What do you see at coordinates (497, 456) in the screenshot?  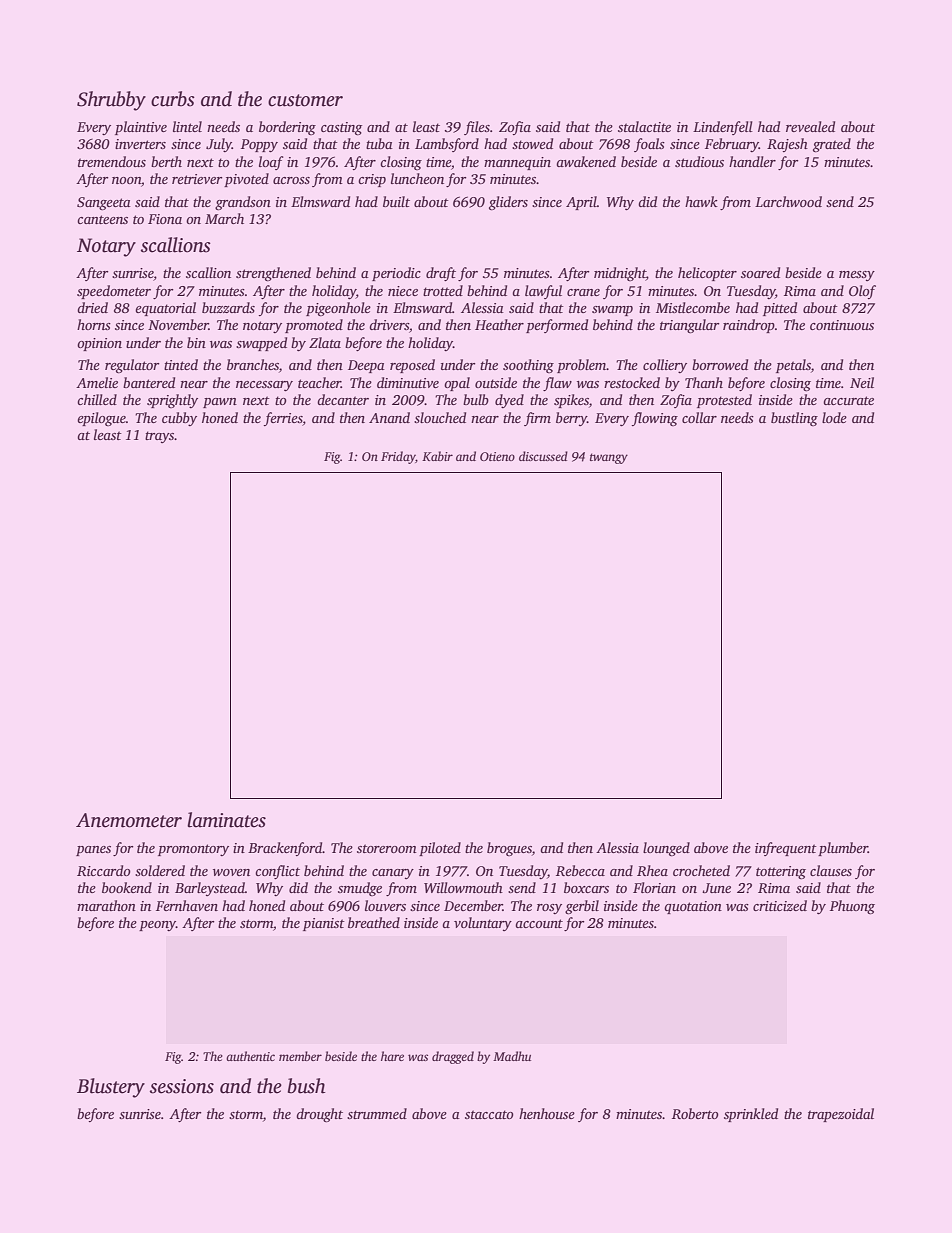 I see `Otieno` at bounding box center [497, 456].
